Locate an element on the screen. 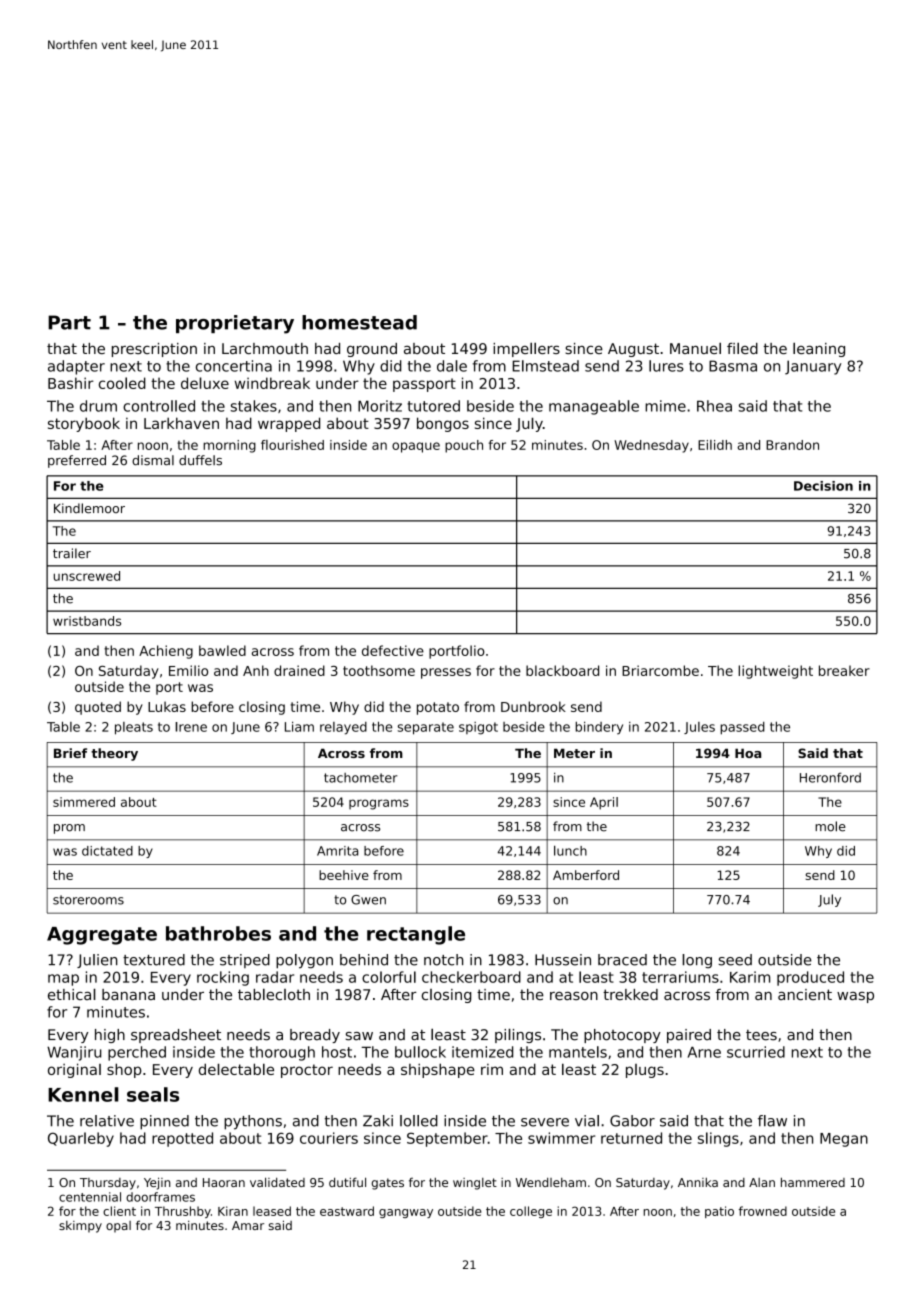 The image size is (924, 1308). defective is located at coordinates (393, 650).
